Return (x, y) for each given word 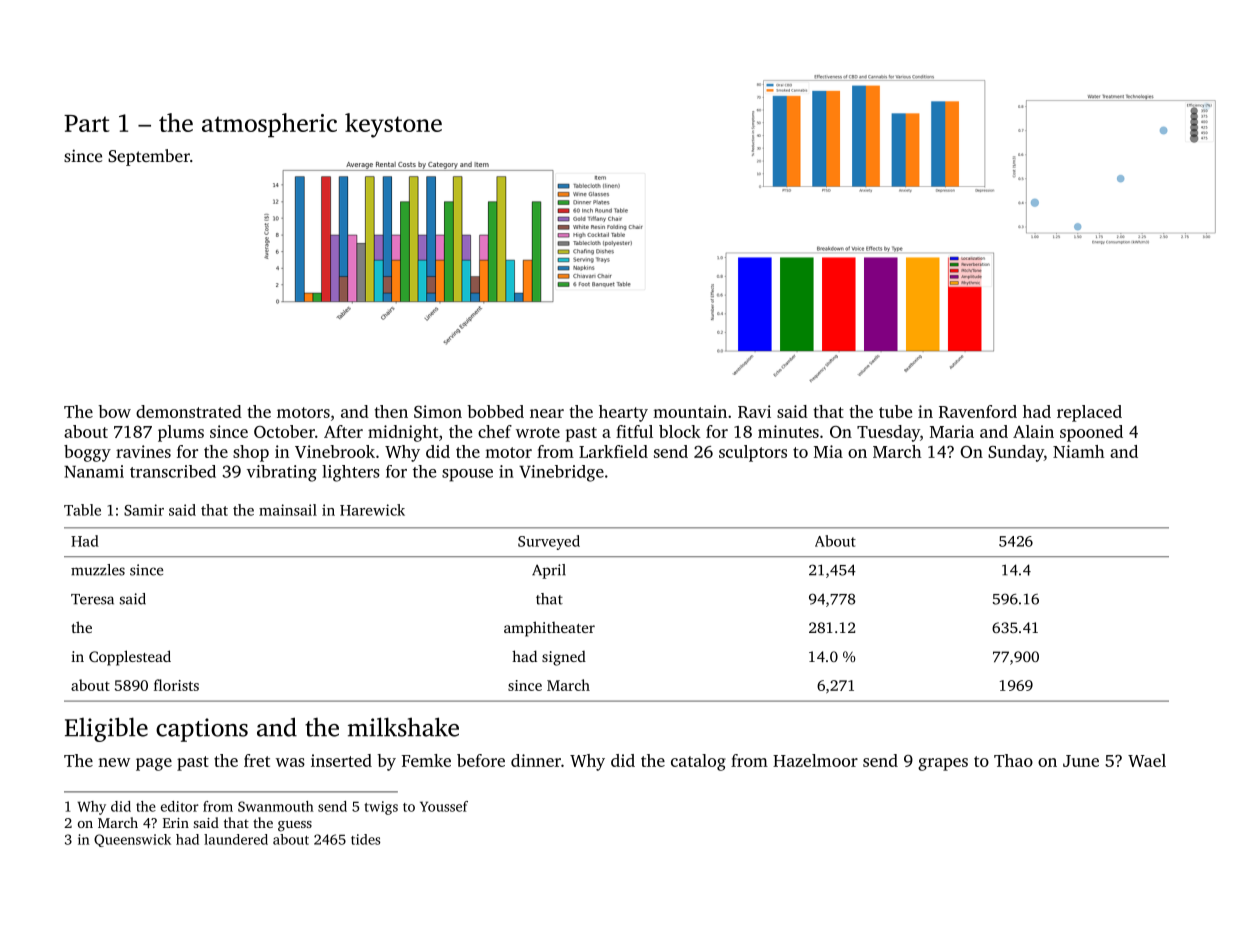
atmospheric (269, 125)
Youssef (444, 806)
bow (114, 411)
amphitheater (549, 629)
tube (895, 411)
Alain (1033, 431)
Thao (1013, 760)
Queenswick (132, 840)
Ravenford (978, 411)
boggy (87, 453)
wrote (538, 432)
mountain (690, 411)
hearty (623, 413)
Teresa (92, 599)
